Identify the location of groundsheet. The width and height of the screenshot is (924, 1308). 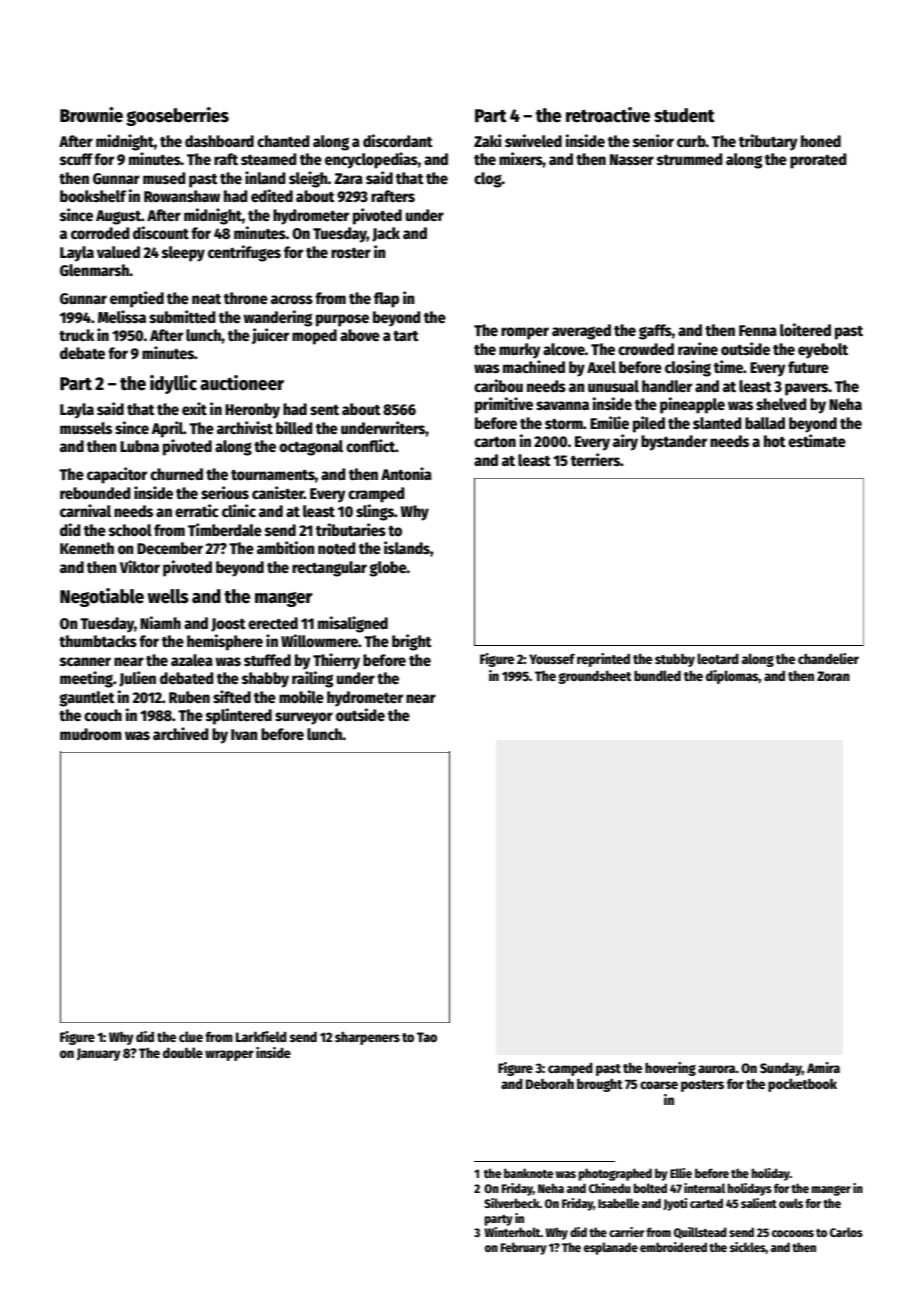
(595, 677).
